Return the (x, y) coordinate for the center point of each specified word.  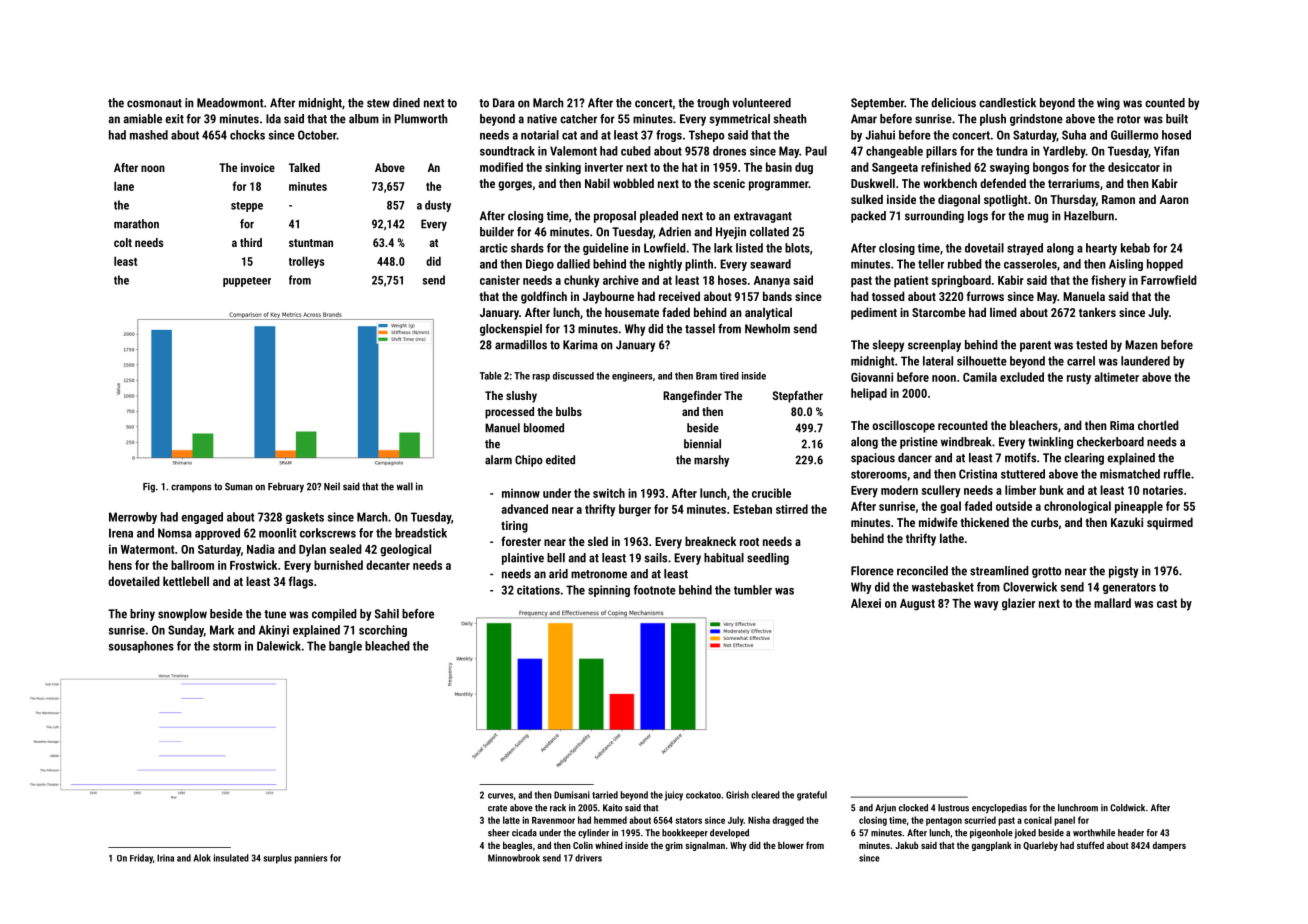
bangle (345, 647)
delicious (953, 103)
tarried (605, 795)
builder (497, 232)
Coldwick (1127, 808)
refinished (946, 167)
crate (497, 808)
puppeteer (247, 282)
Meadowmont (230, 103)
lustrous (953, 808)
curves (500, 796)
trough (713, 104)
